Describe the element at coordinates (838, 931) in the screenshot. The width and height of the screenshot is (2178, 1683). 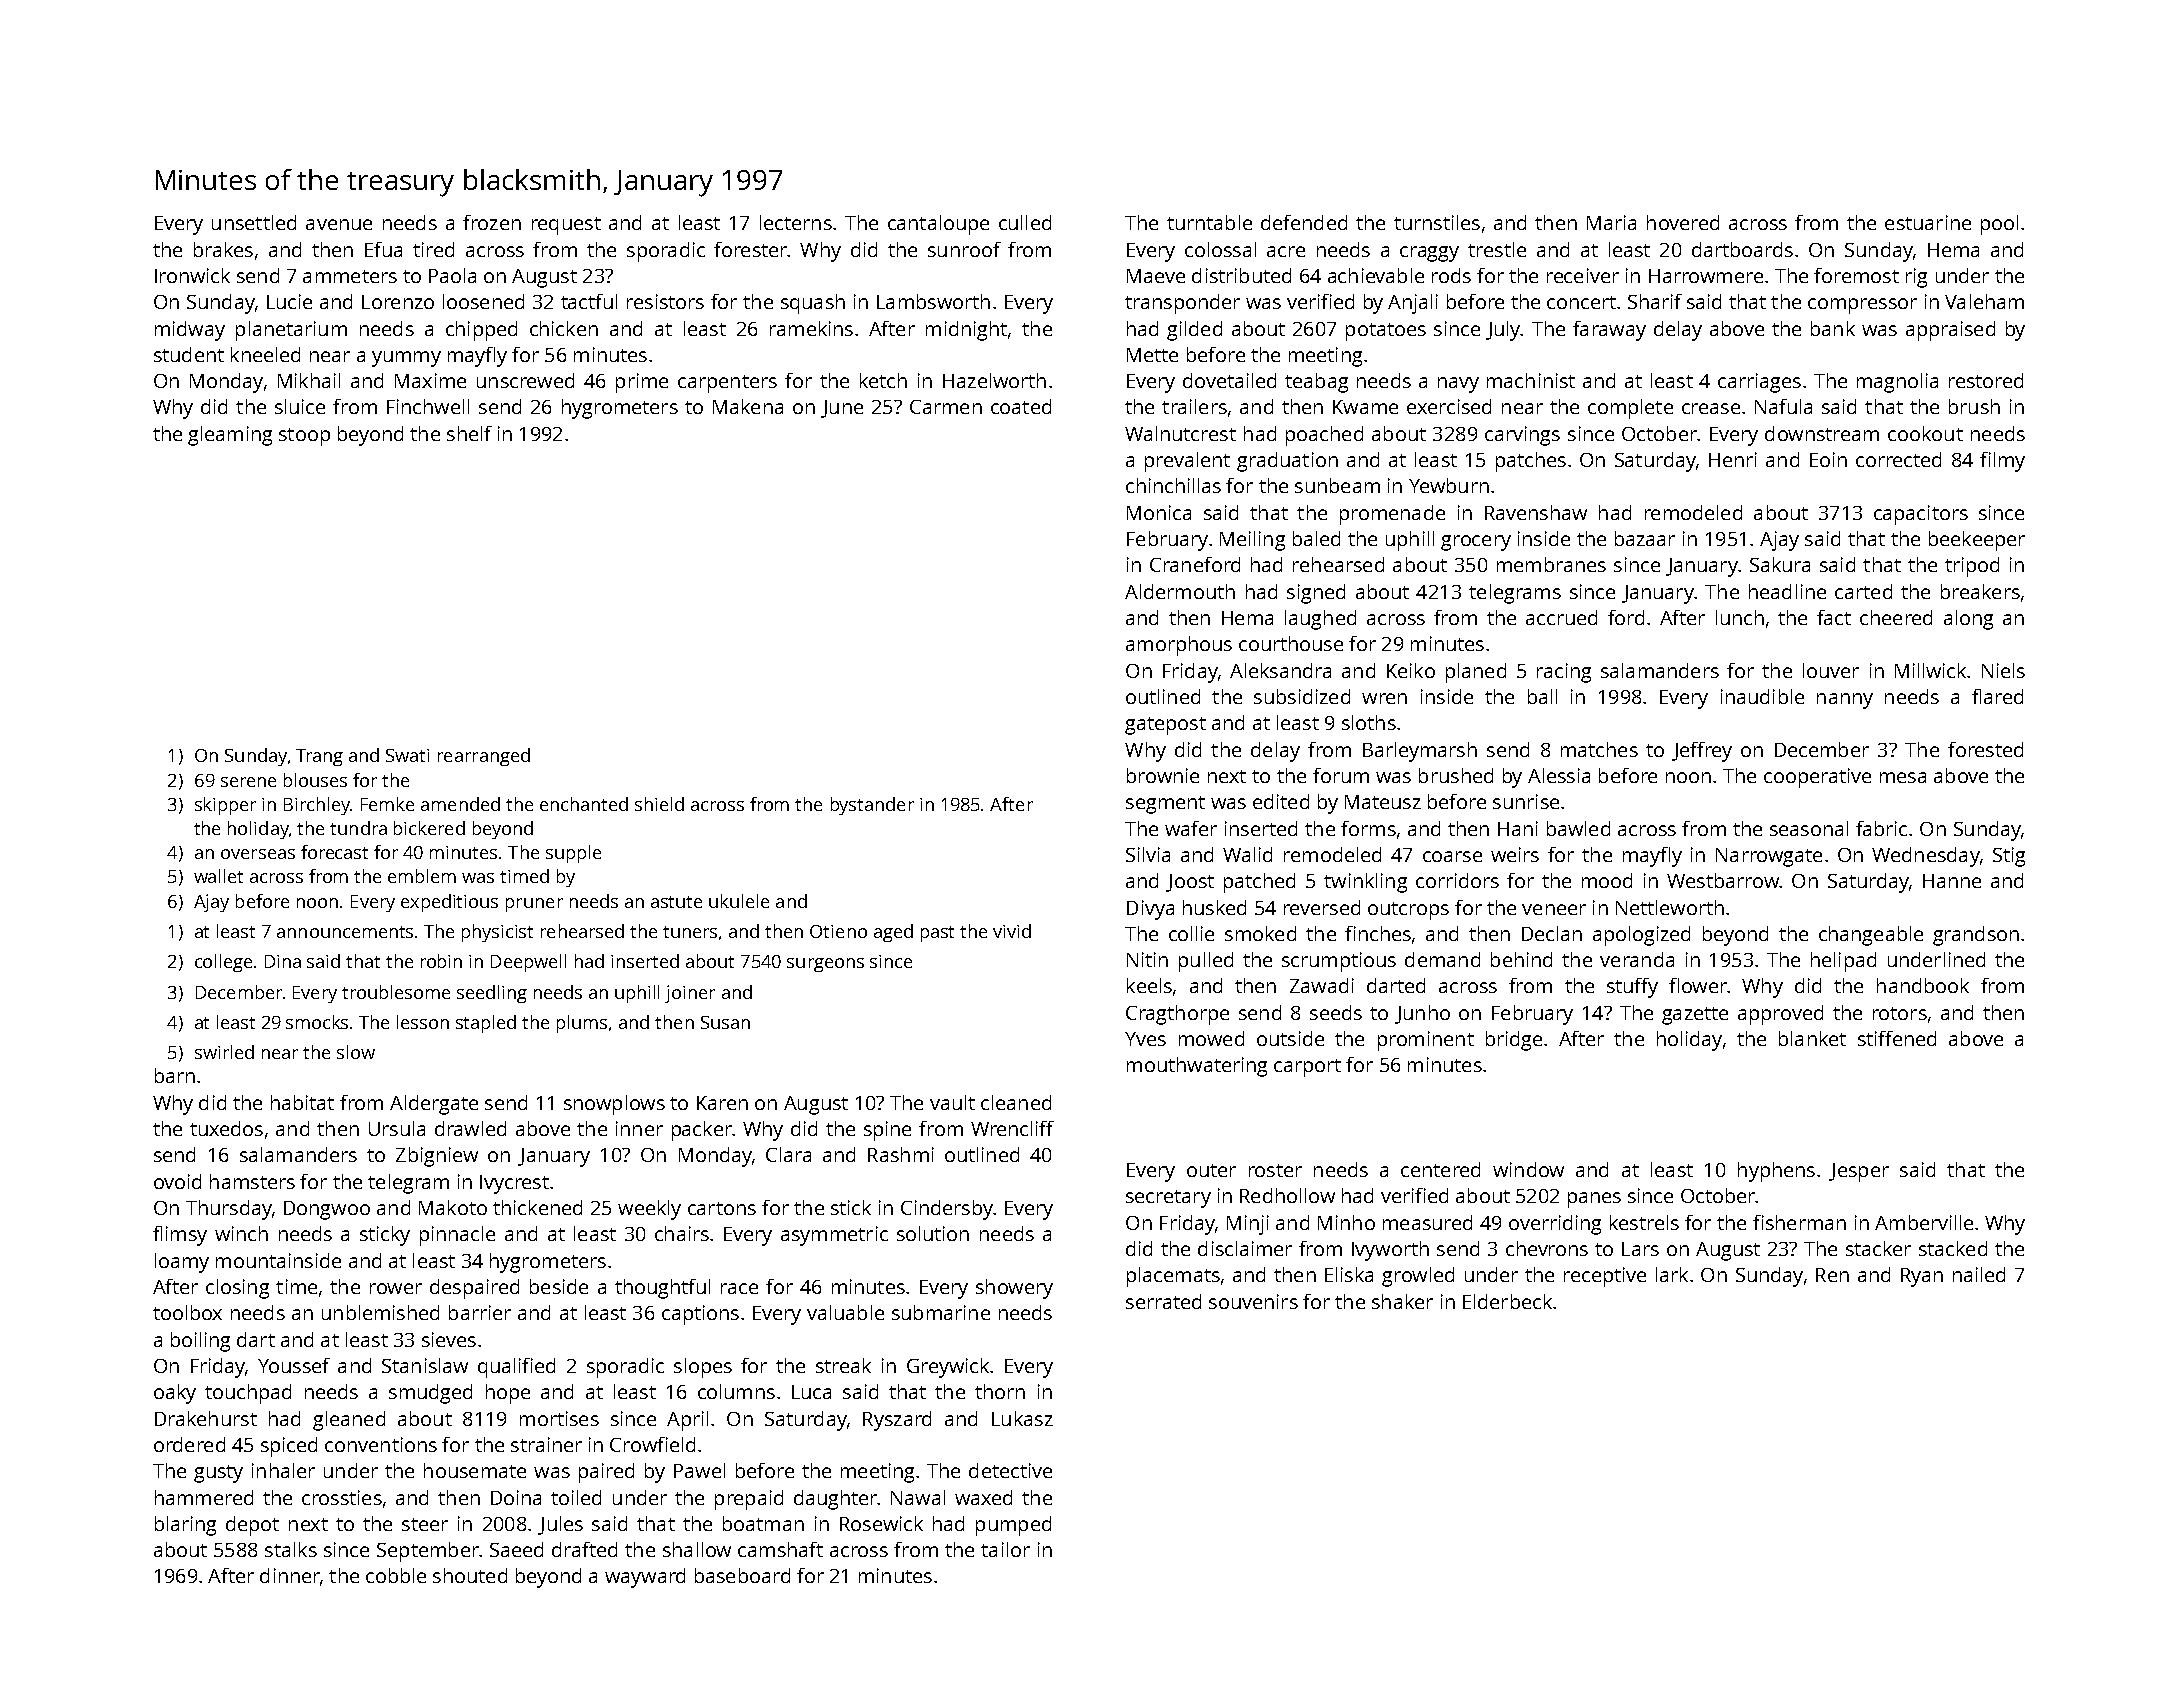
I see `Otieno` at that location.
